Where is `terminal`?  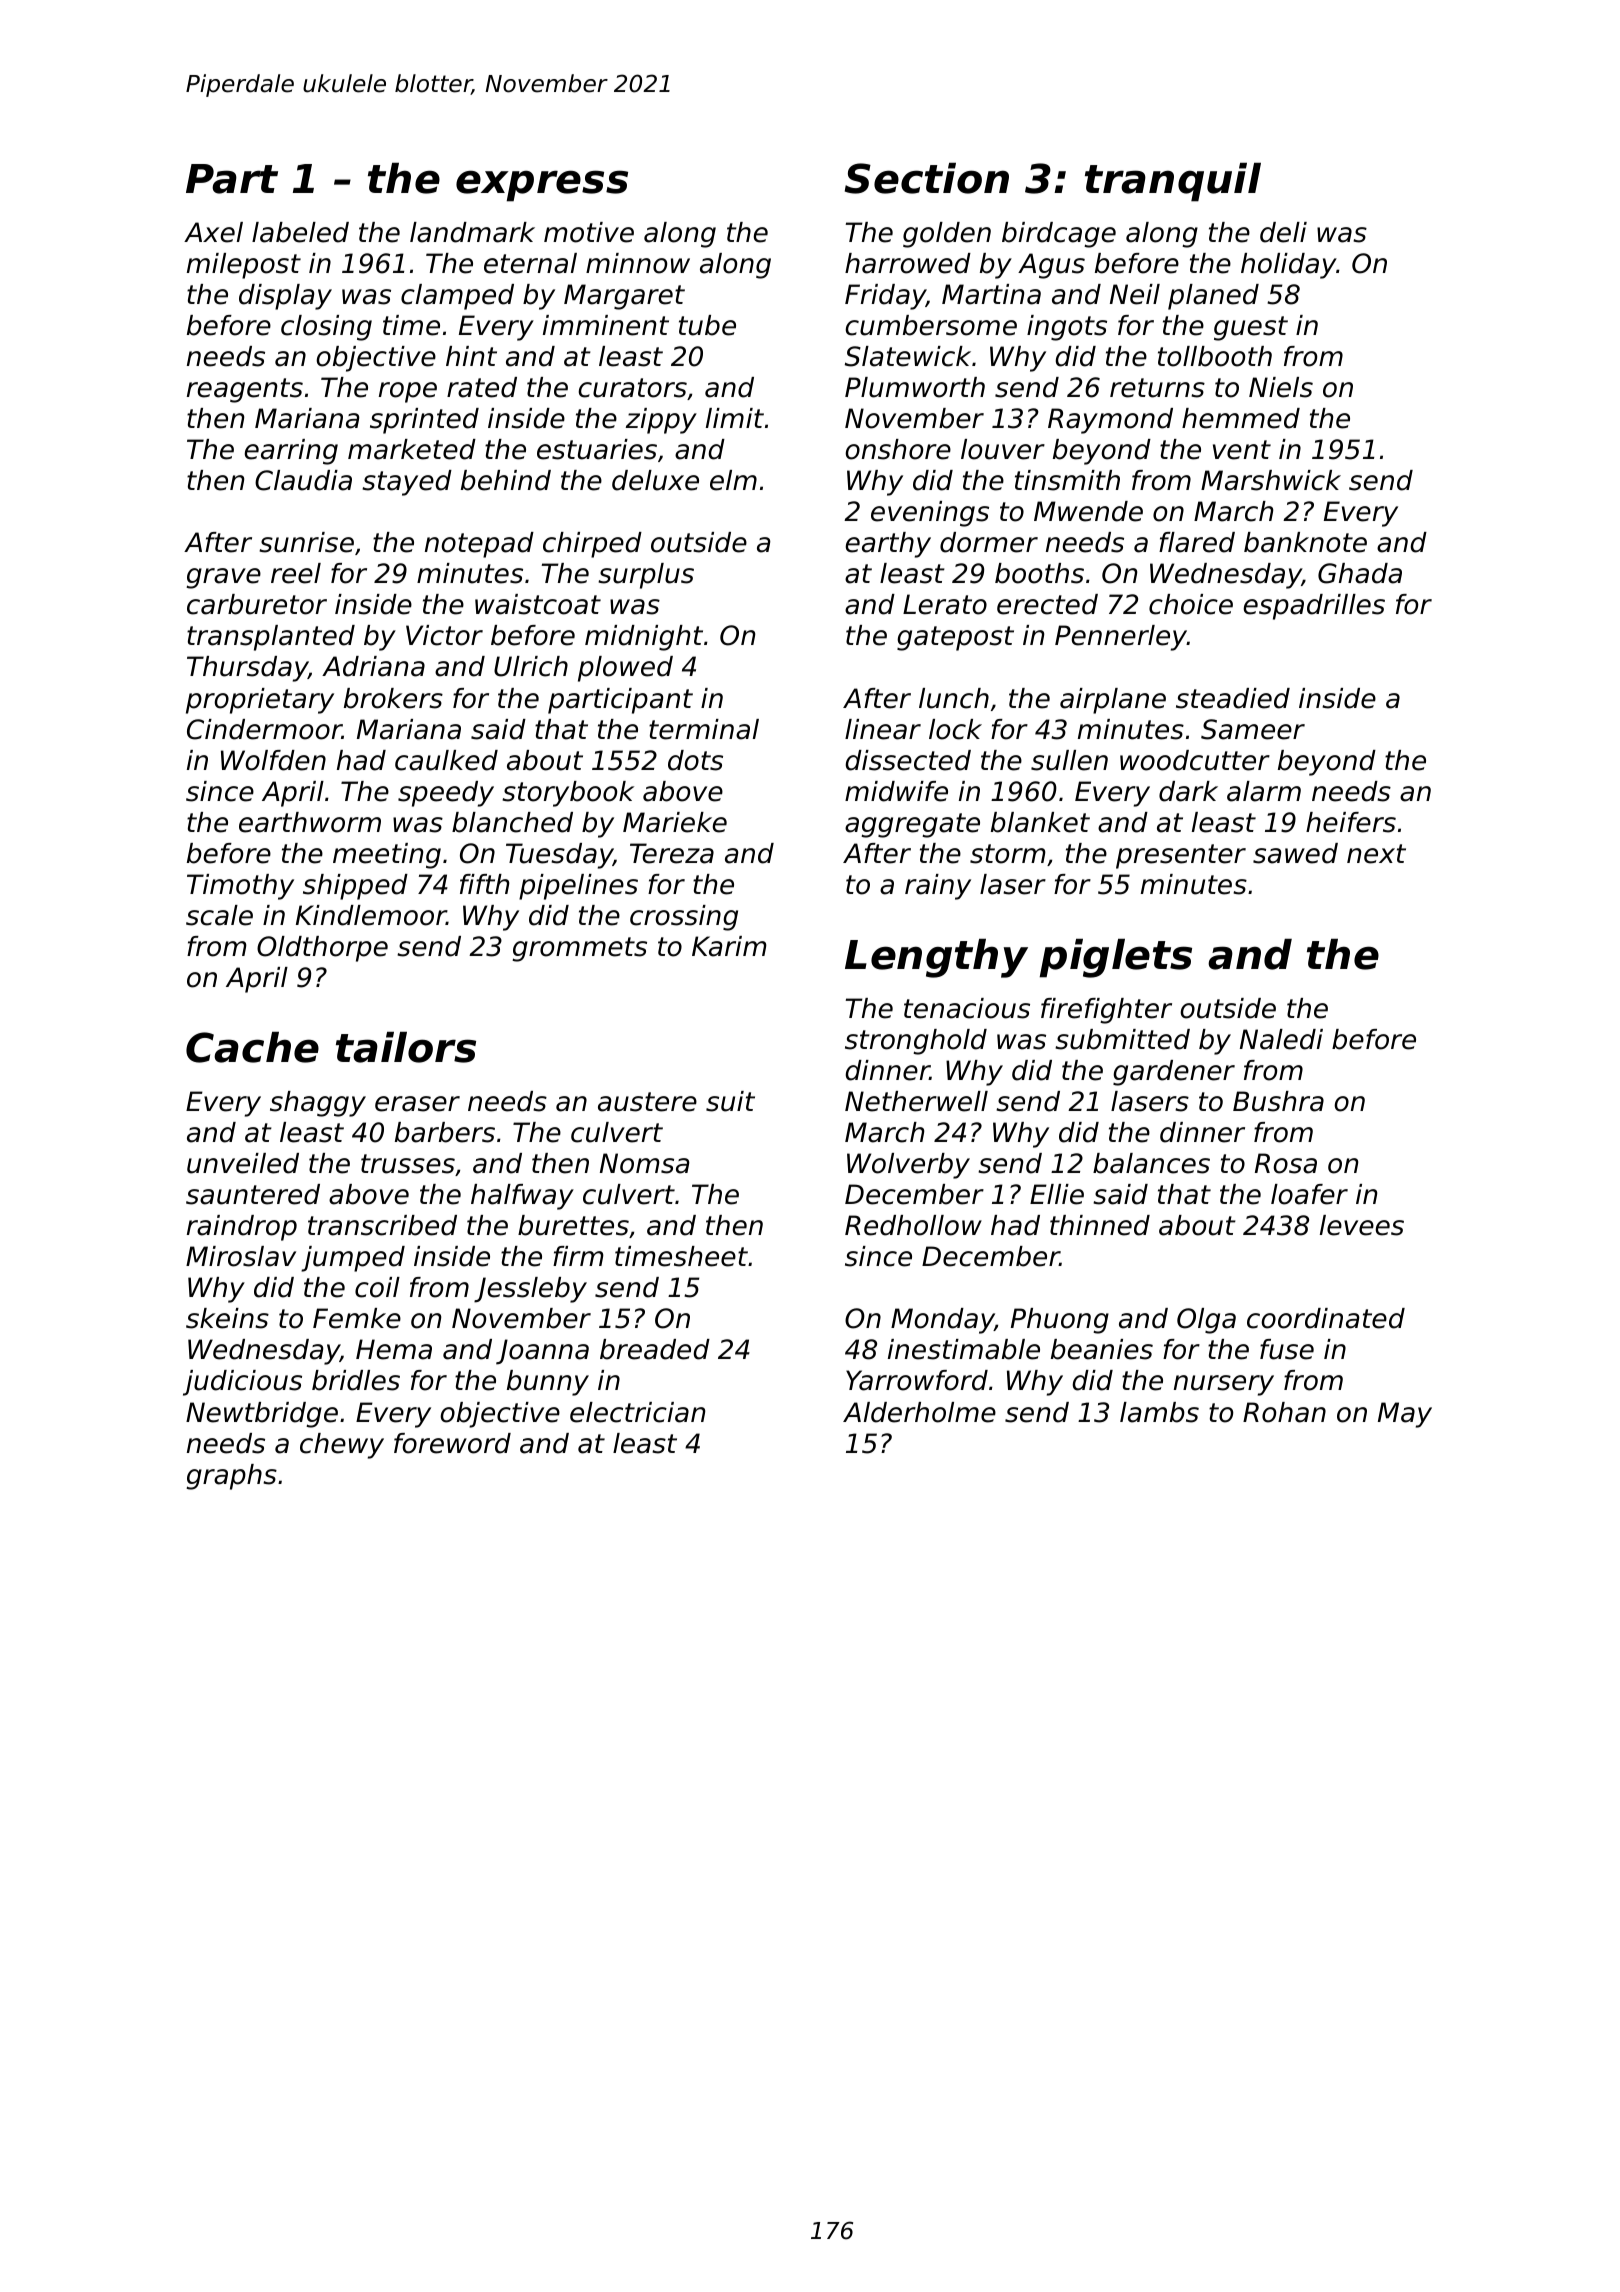 terminal is located at coordinates (704, 729).
